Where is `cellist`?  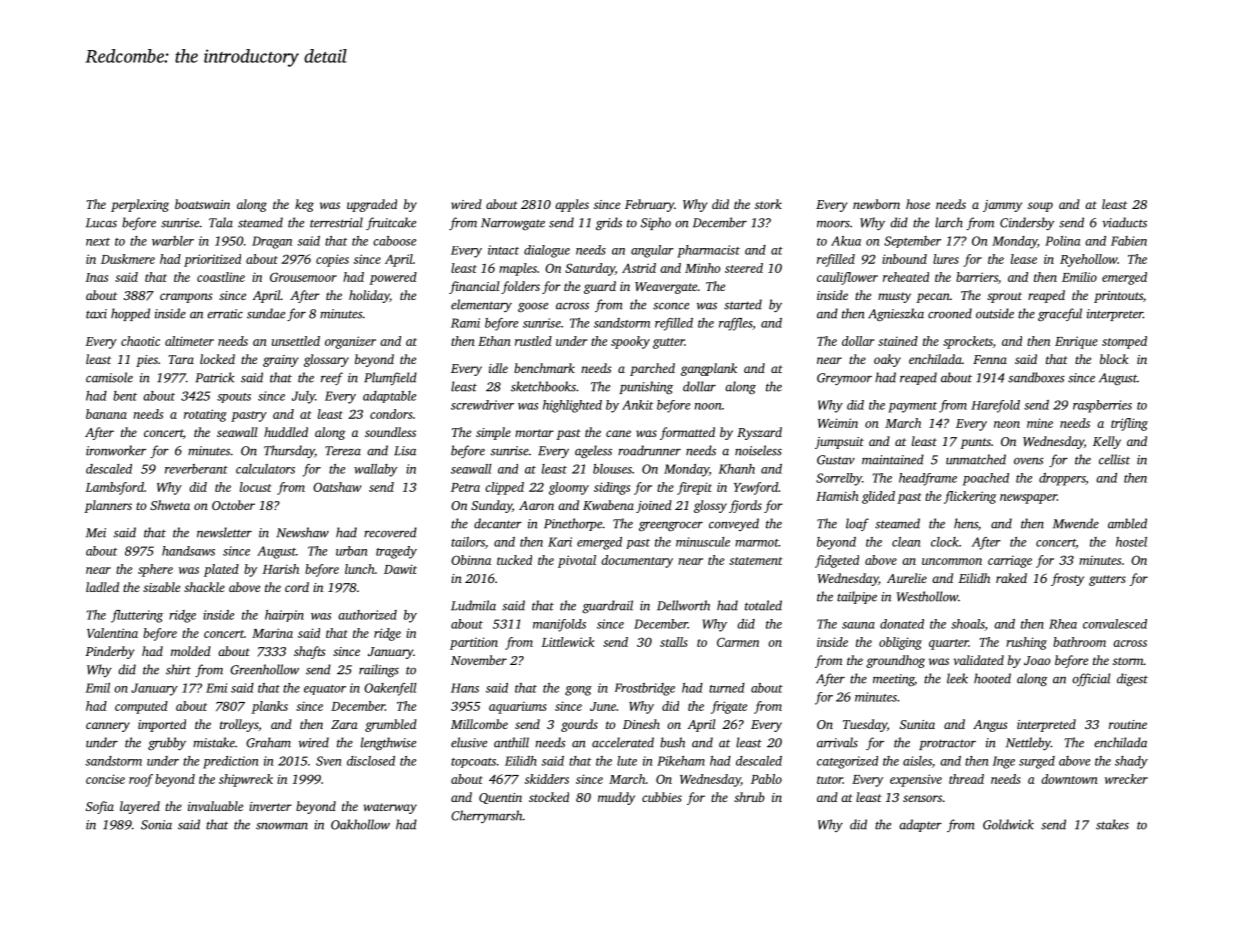
cellist is located at coordinates (1114, 459).
